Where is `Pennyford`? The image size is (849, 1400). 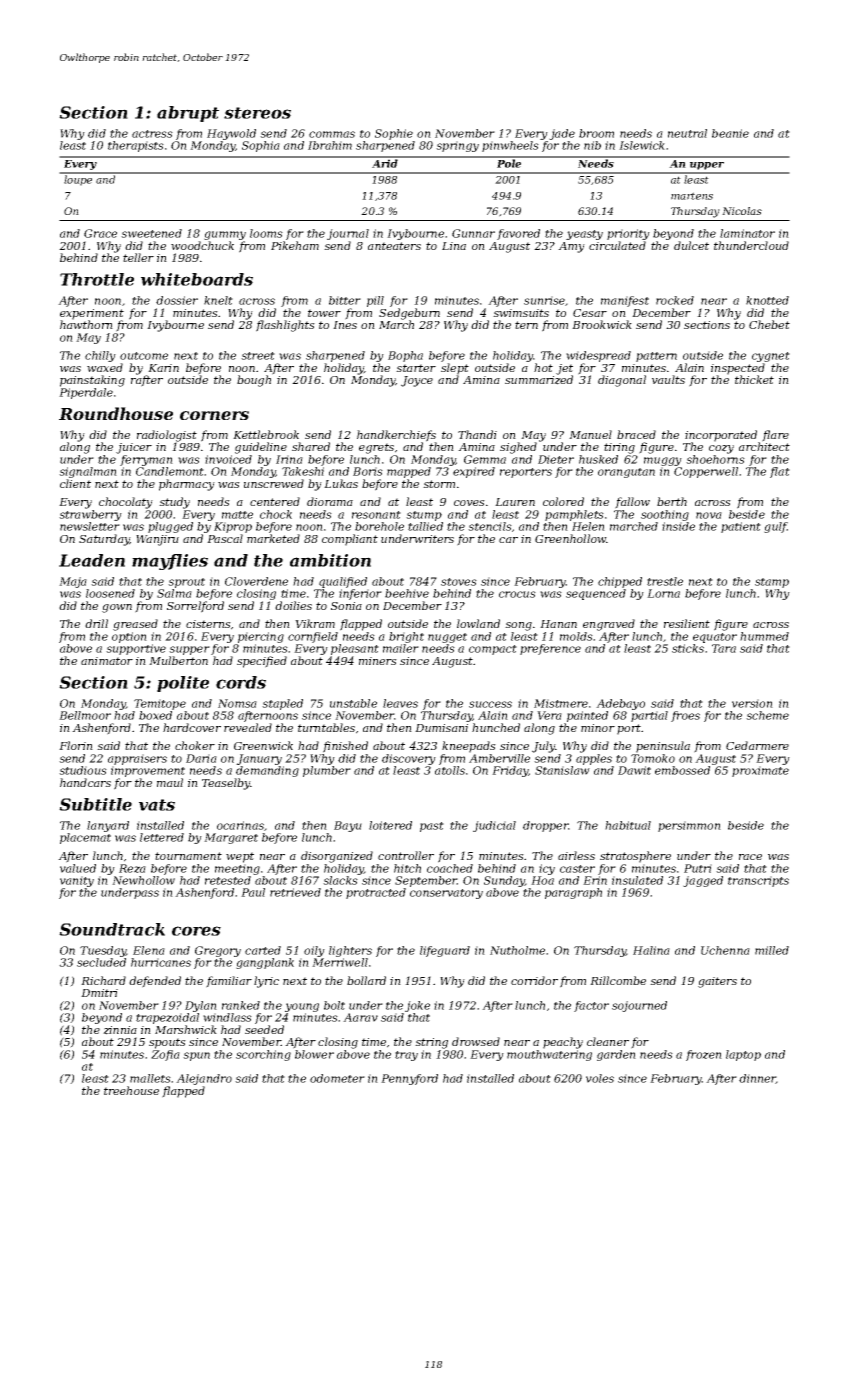 Pennyford is located at coordinates (409, 1079).
